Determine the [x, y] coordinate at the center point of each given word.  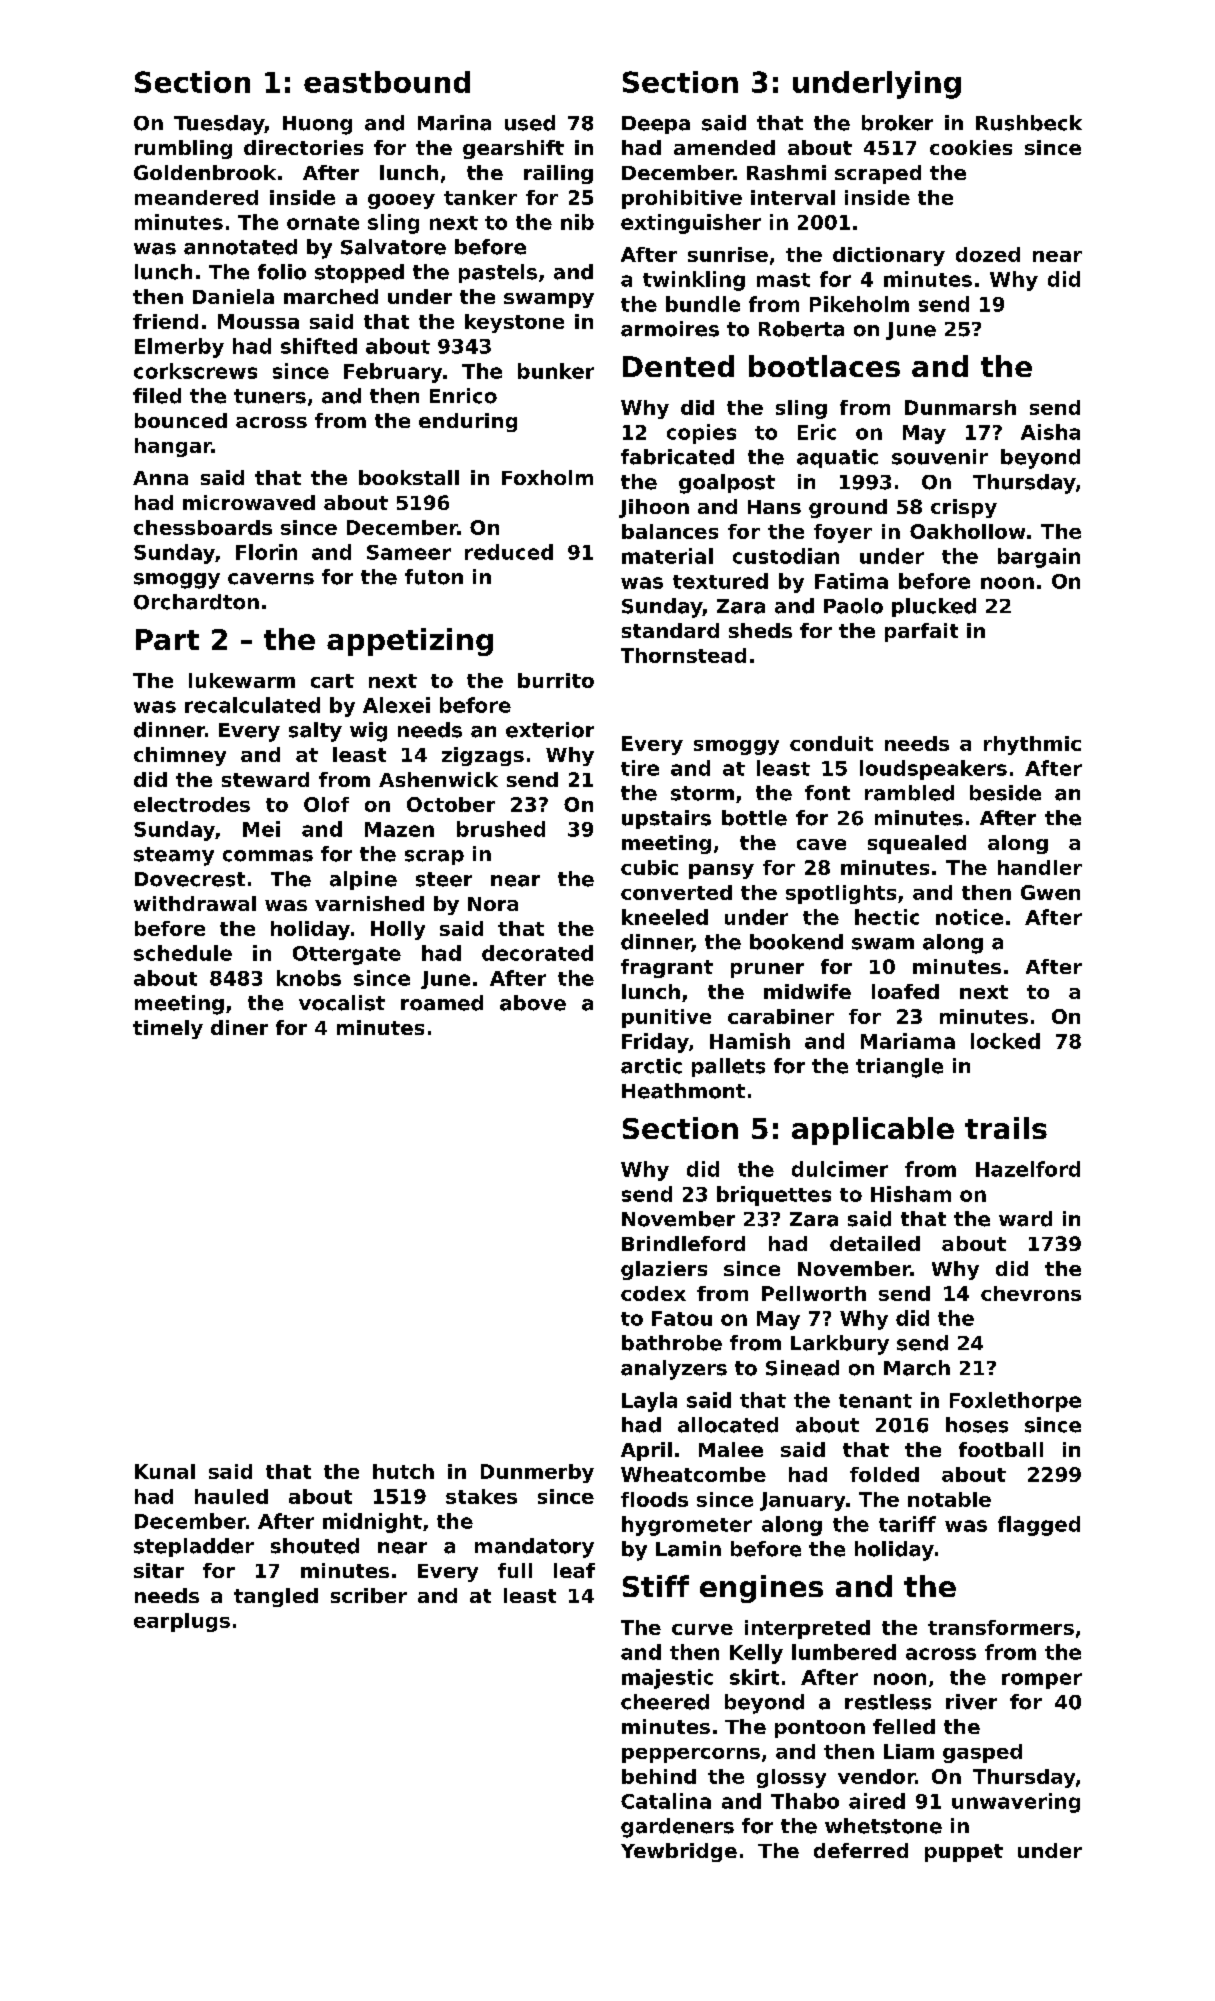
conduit [831, 743]
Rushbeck [1029, 123]
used [530, 123]
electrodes [192, 804]
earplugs [182, 1622]
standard [670, 630]
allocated [728, 1425]
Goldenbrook [205, 172]
